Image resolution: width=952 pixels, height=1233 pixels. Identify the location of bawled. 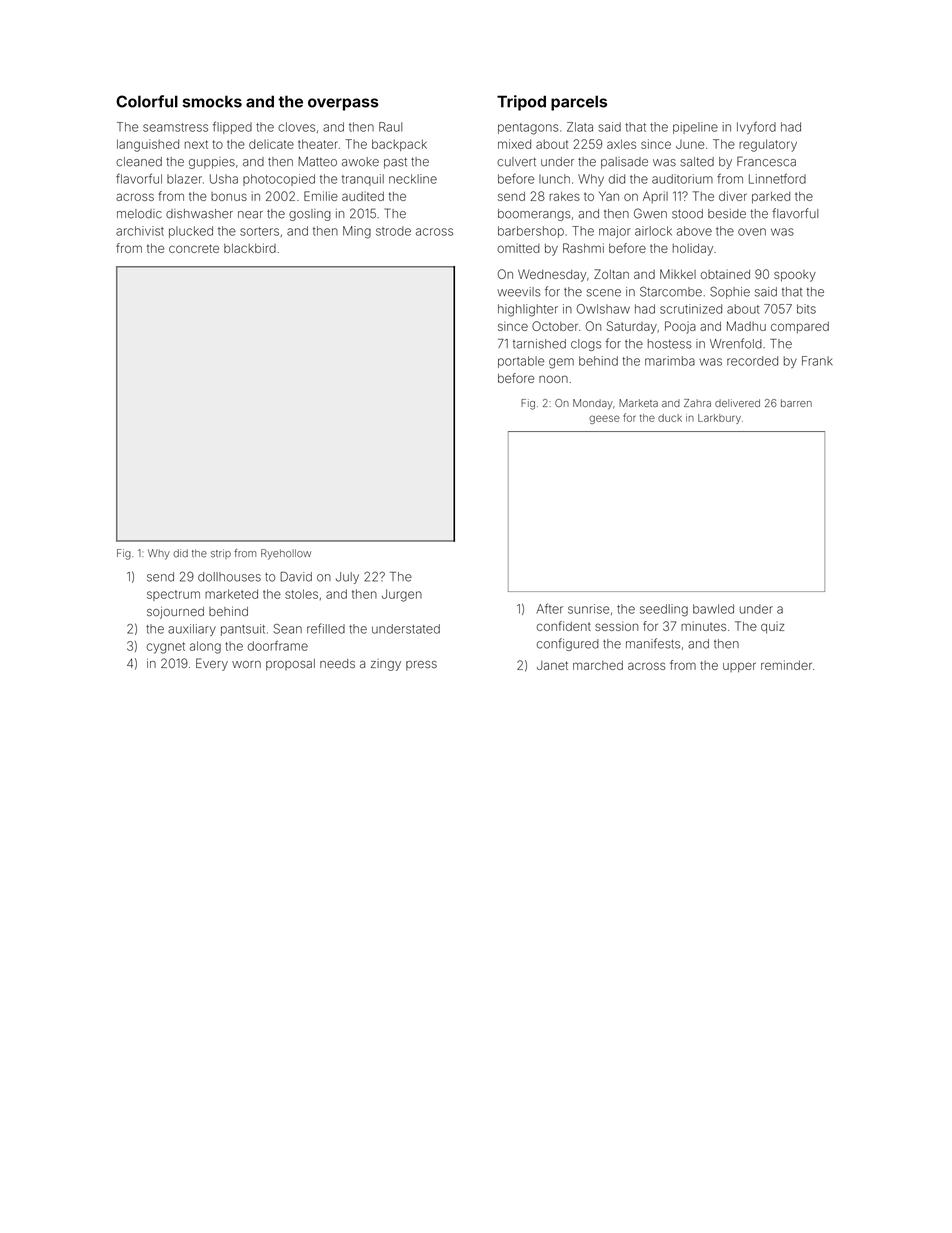
(713, 609).
